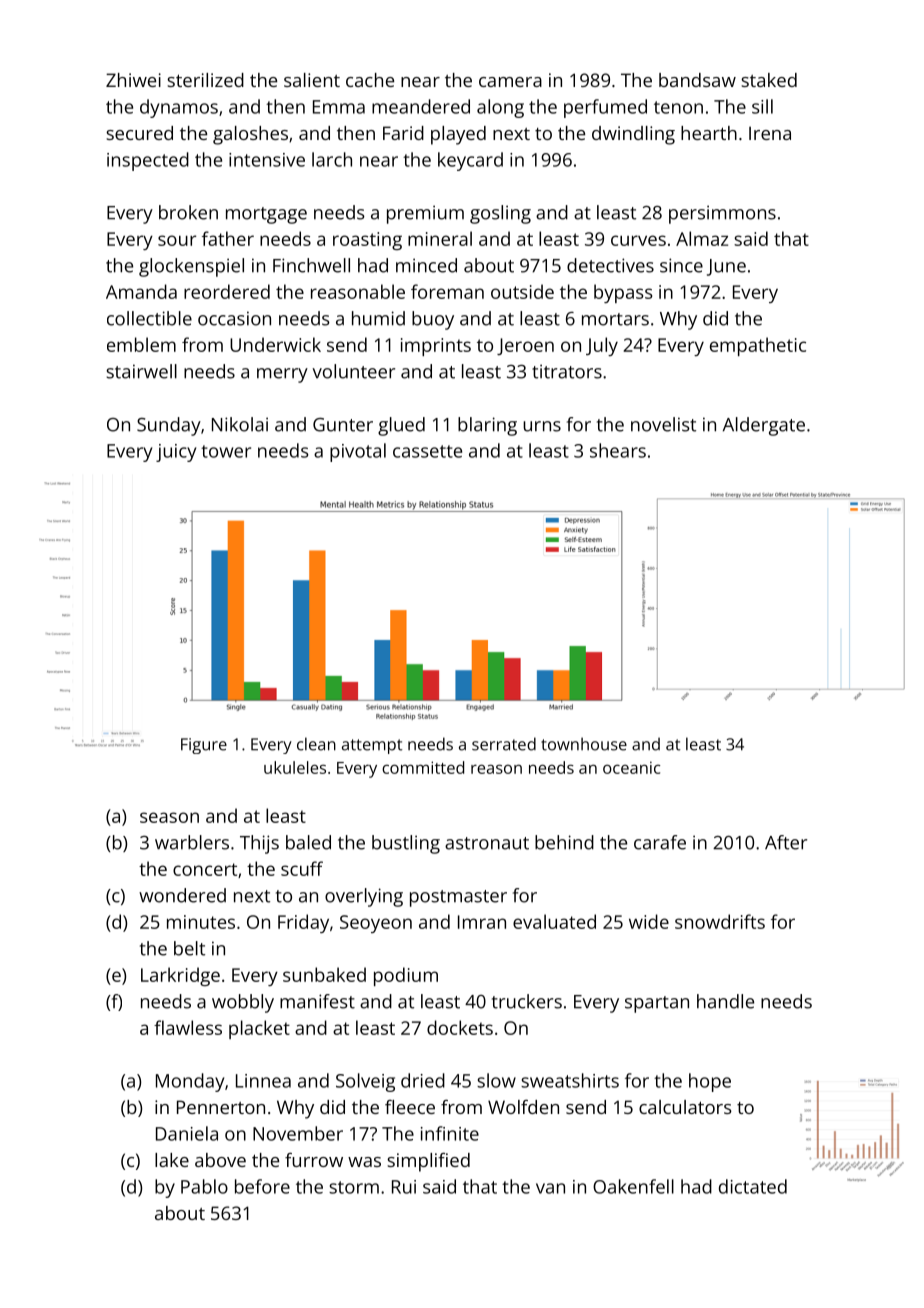  What do you see at coordinates (267, 160) in the document?
I see `intensive` at bounding box center [267, 160].
